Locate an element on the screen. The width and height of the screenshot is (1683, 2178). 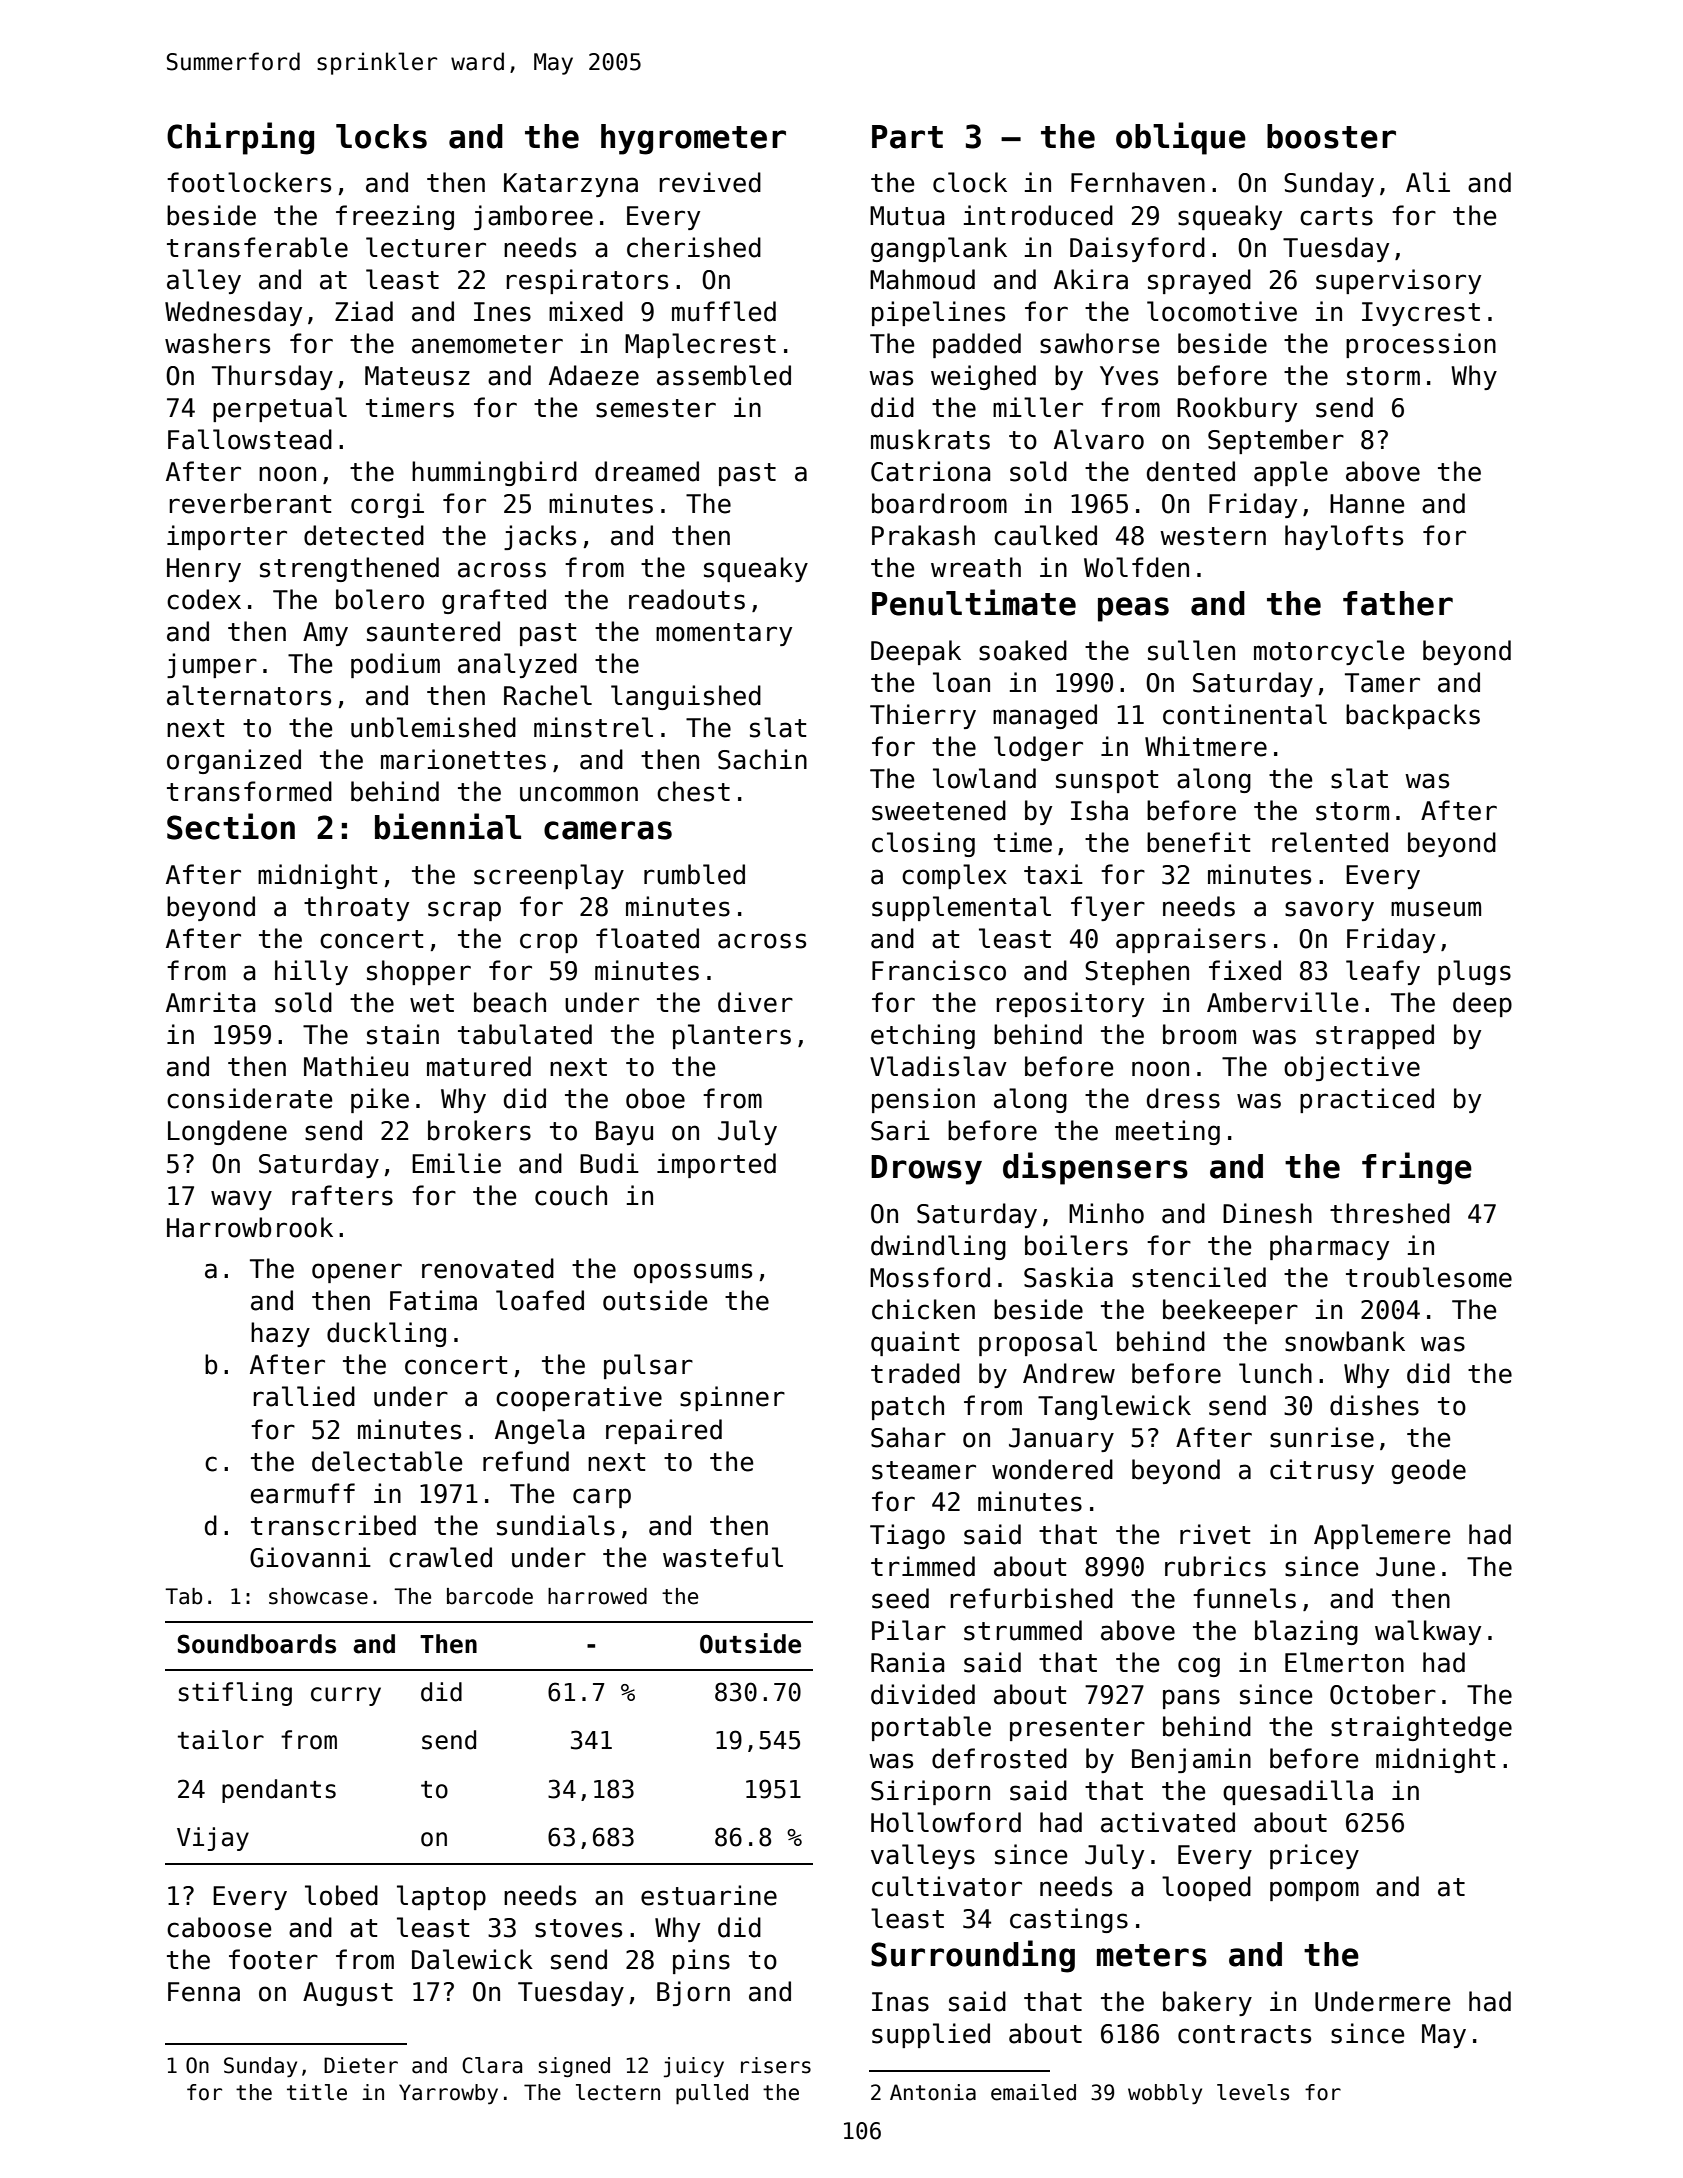
Ali is located at coordinates (1428, 182).
